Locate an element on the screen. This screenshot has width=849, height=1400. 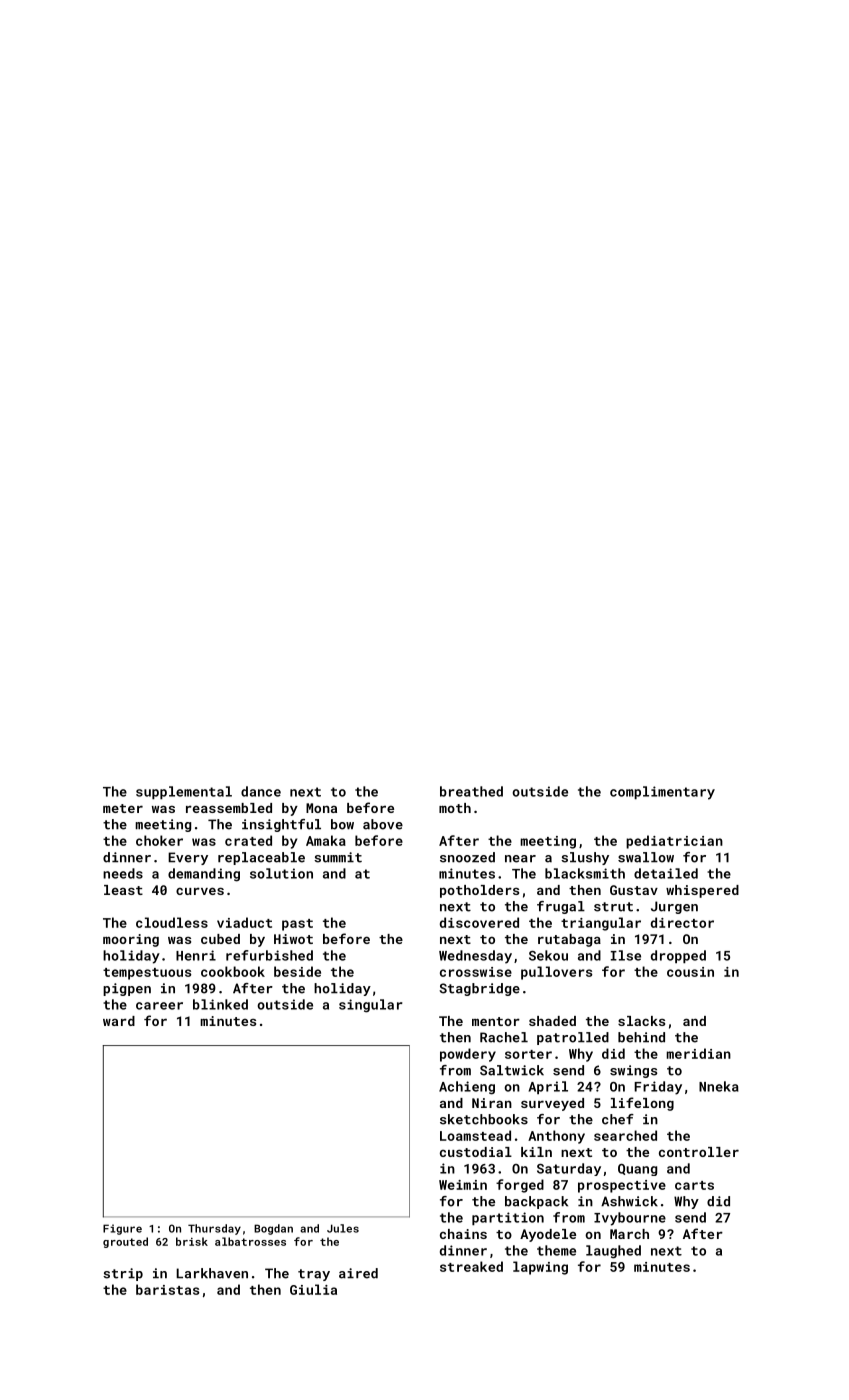
supplemental is located at coordinates (184, 792).
